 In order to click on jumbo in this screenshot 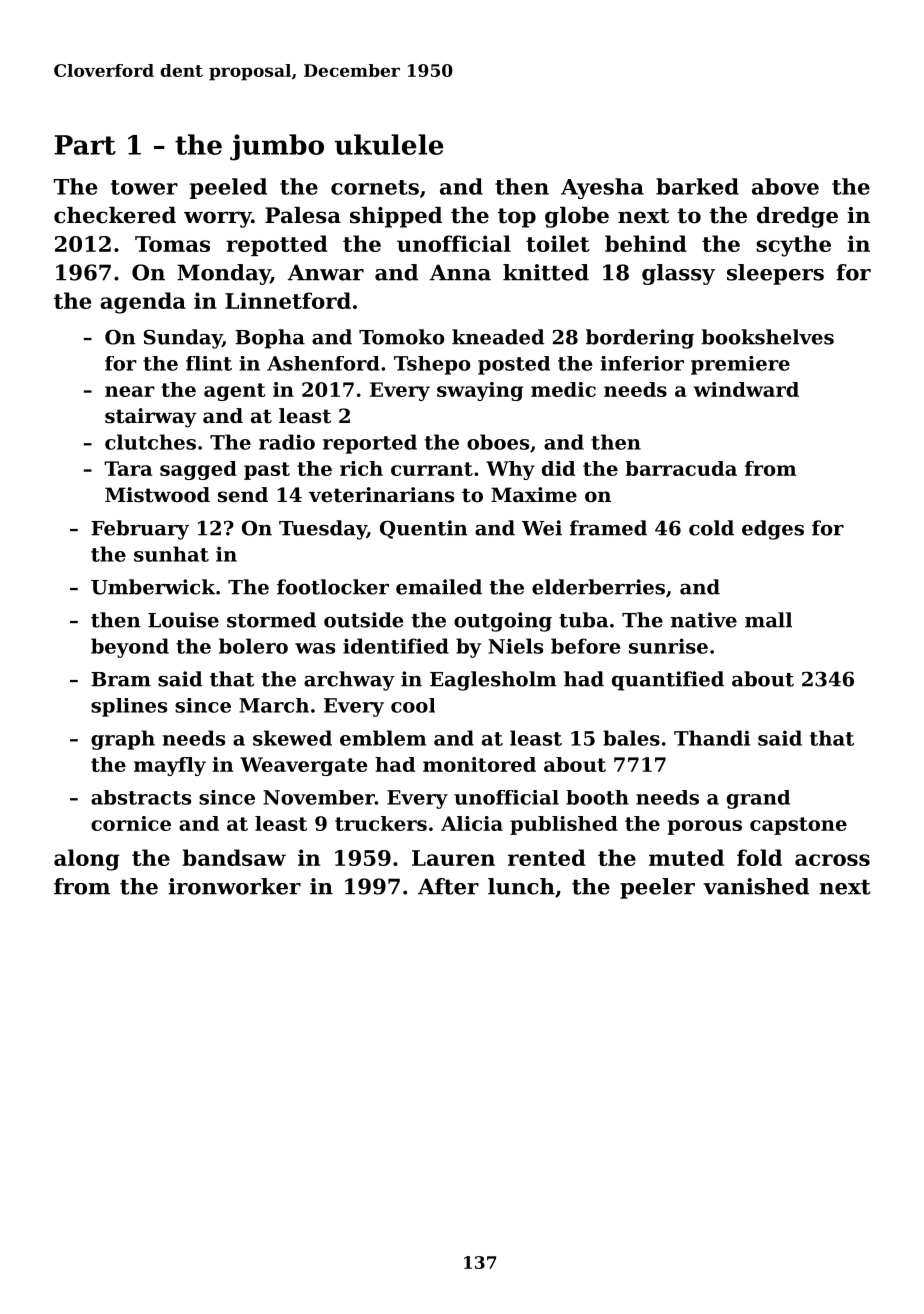, I will do `click(277, 147)`.
